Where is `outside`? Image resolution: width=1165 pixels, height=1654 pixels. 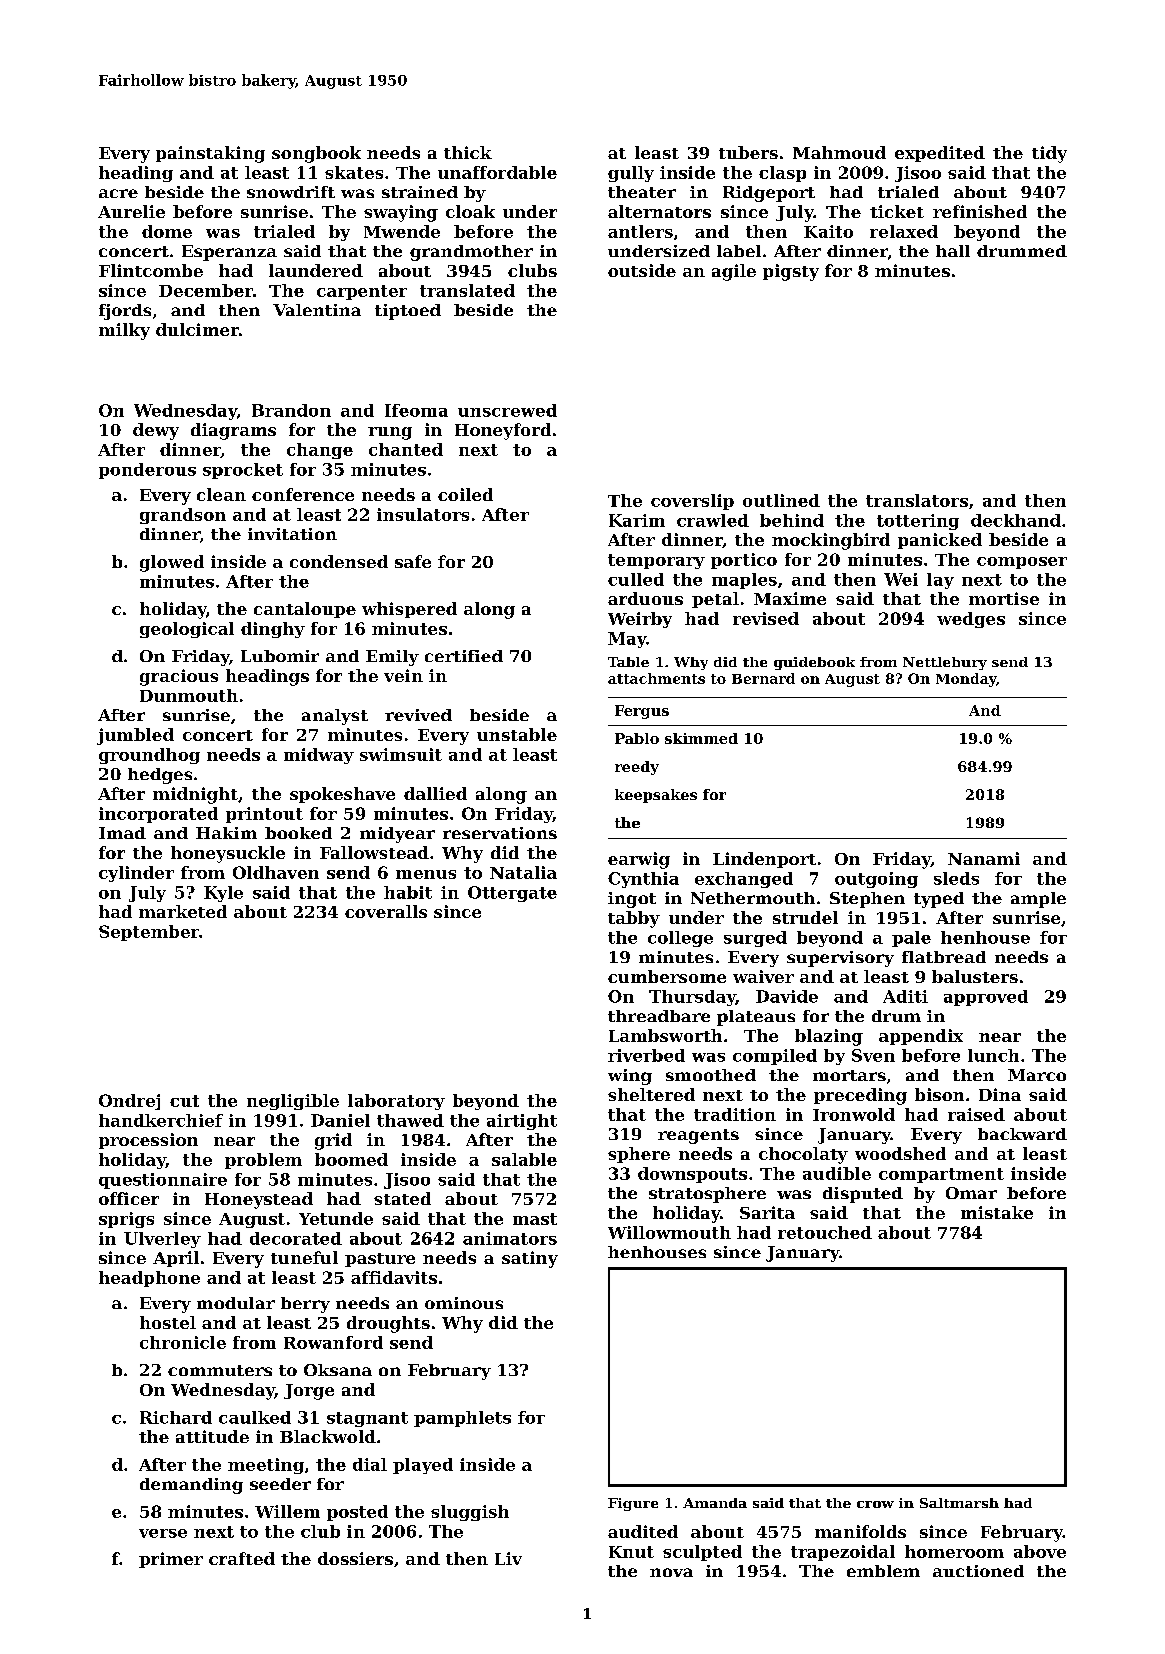 outside is located at coordinates (642, 270).
